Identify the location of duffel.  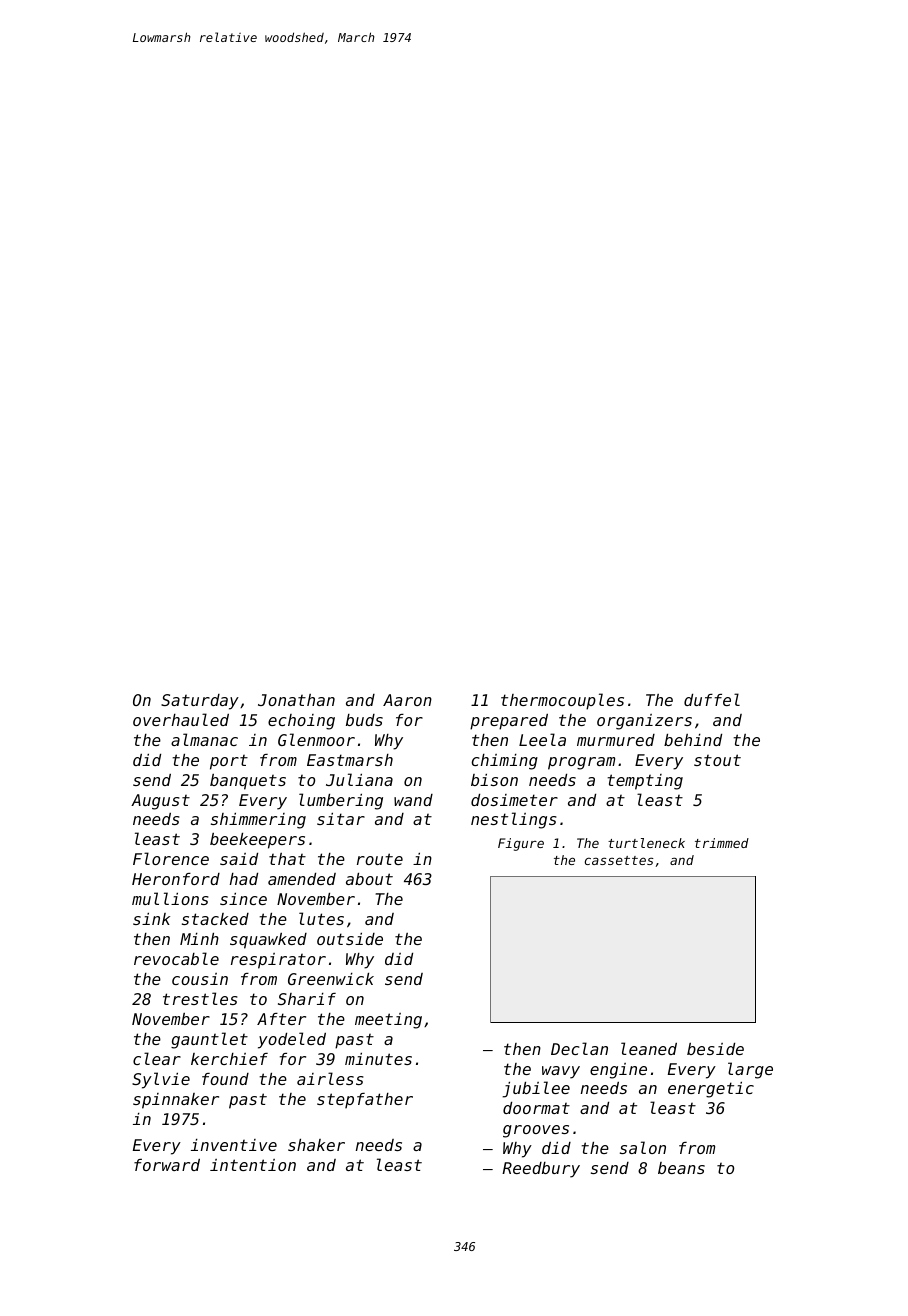
(712, 699).
